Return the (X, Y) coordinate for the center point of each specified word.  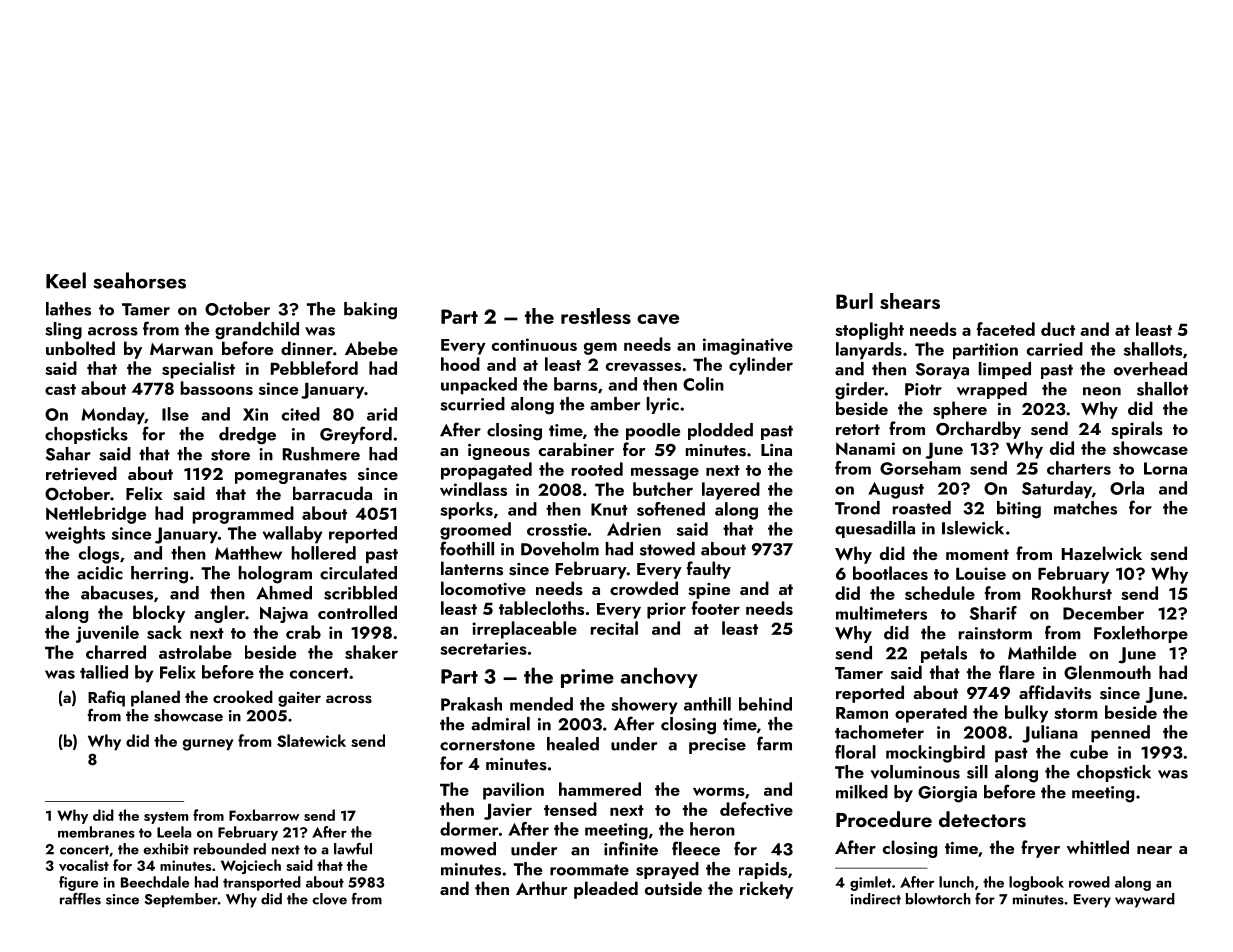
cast (60, 389)
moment (977, 554)
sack (164, 632)
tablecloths (541, 608)
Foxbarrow (264, 815)
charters (1079, 468)
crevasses (643, 366)
